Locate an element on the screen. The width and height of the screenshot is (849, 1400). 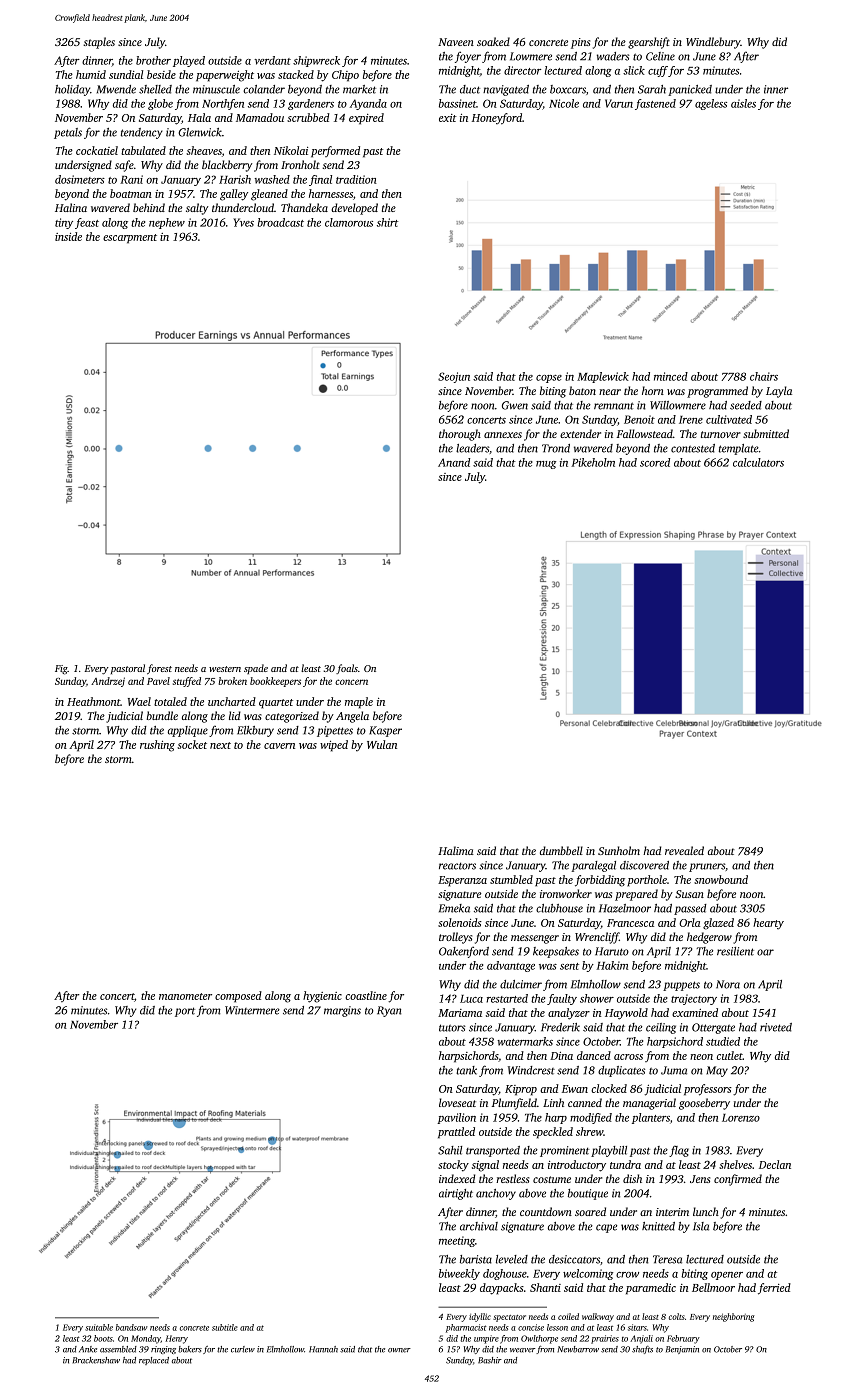
cavern is located at coordinates (279, 746).
